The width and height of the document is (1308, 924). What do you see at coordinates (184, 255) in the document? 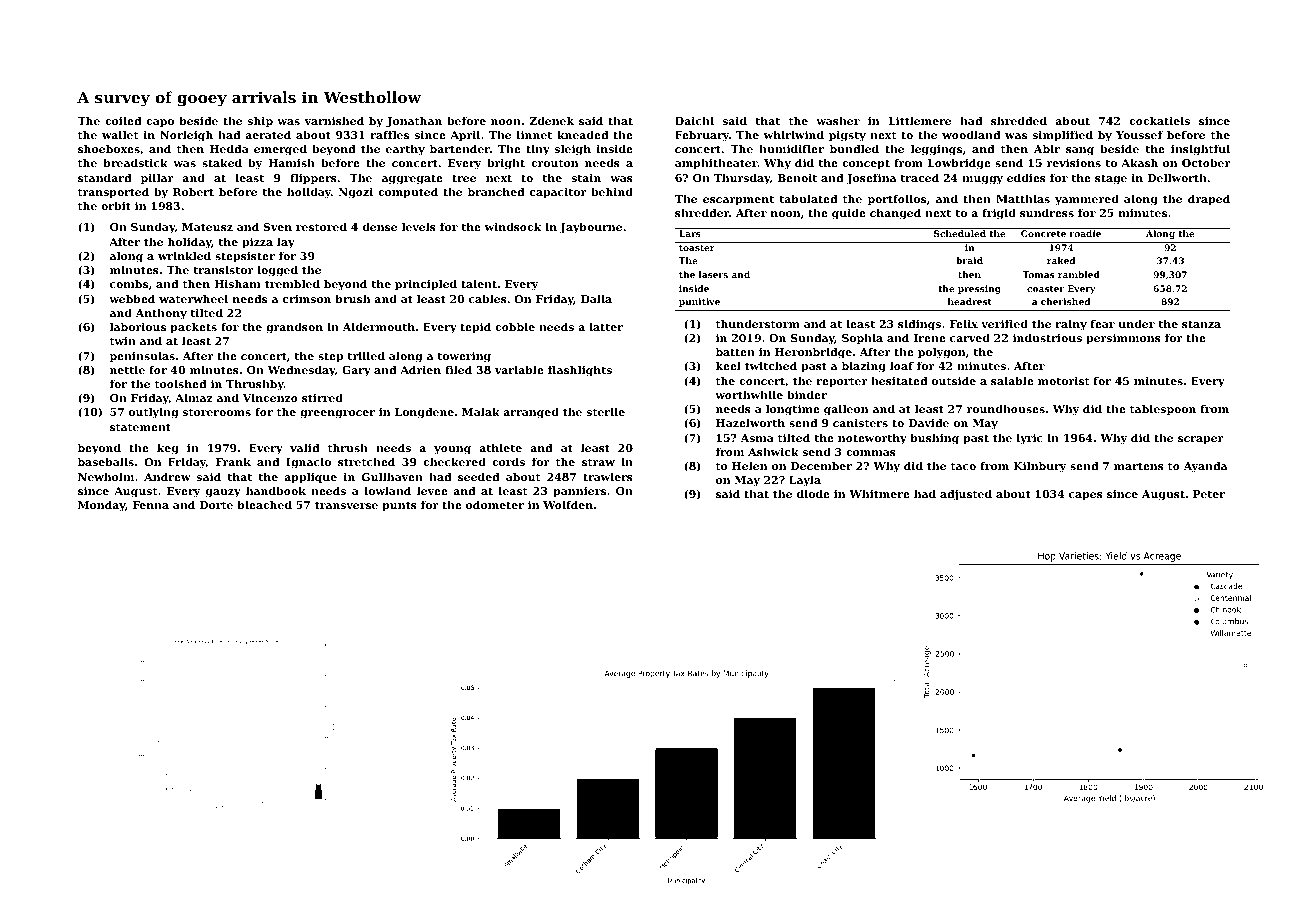
I see `wrinkled` at bounding box center [184, 255].
